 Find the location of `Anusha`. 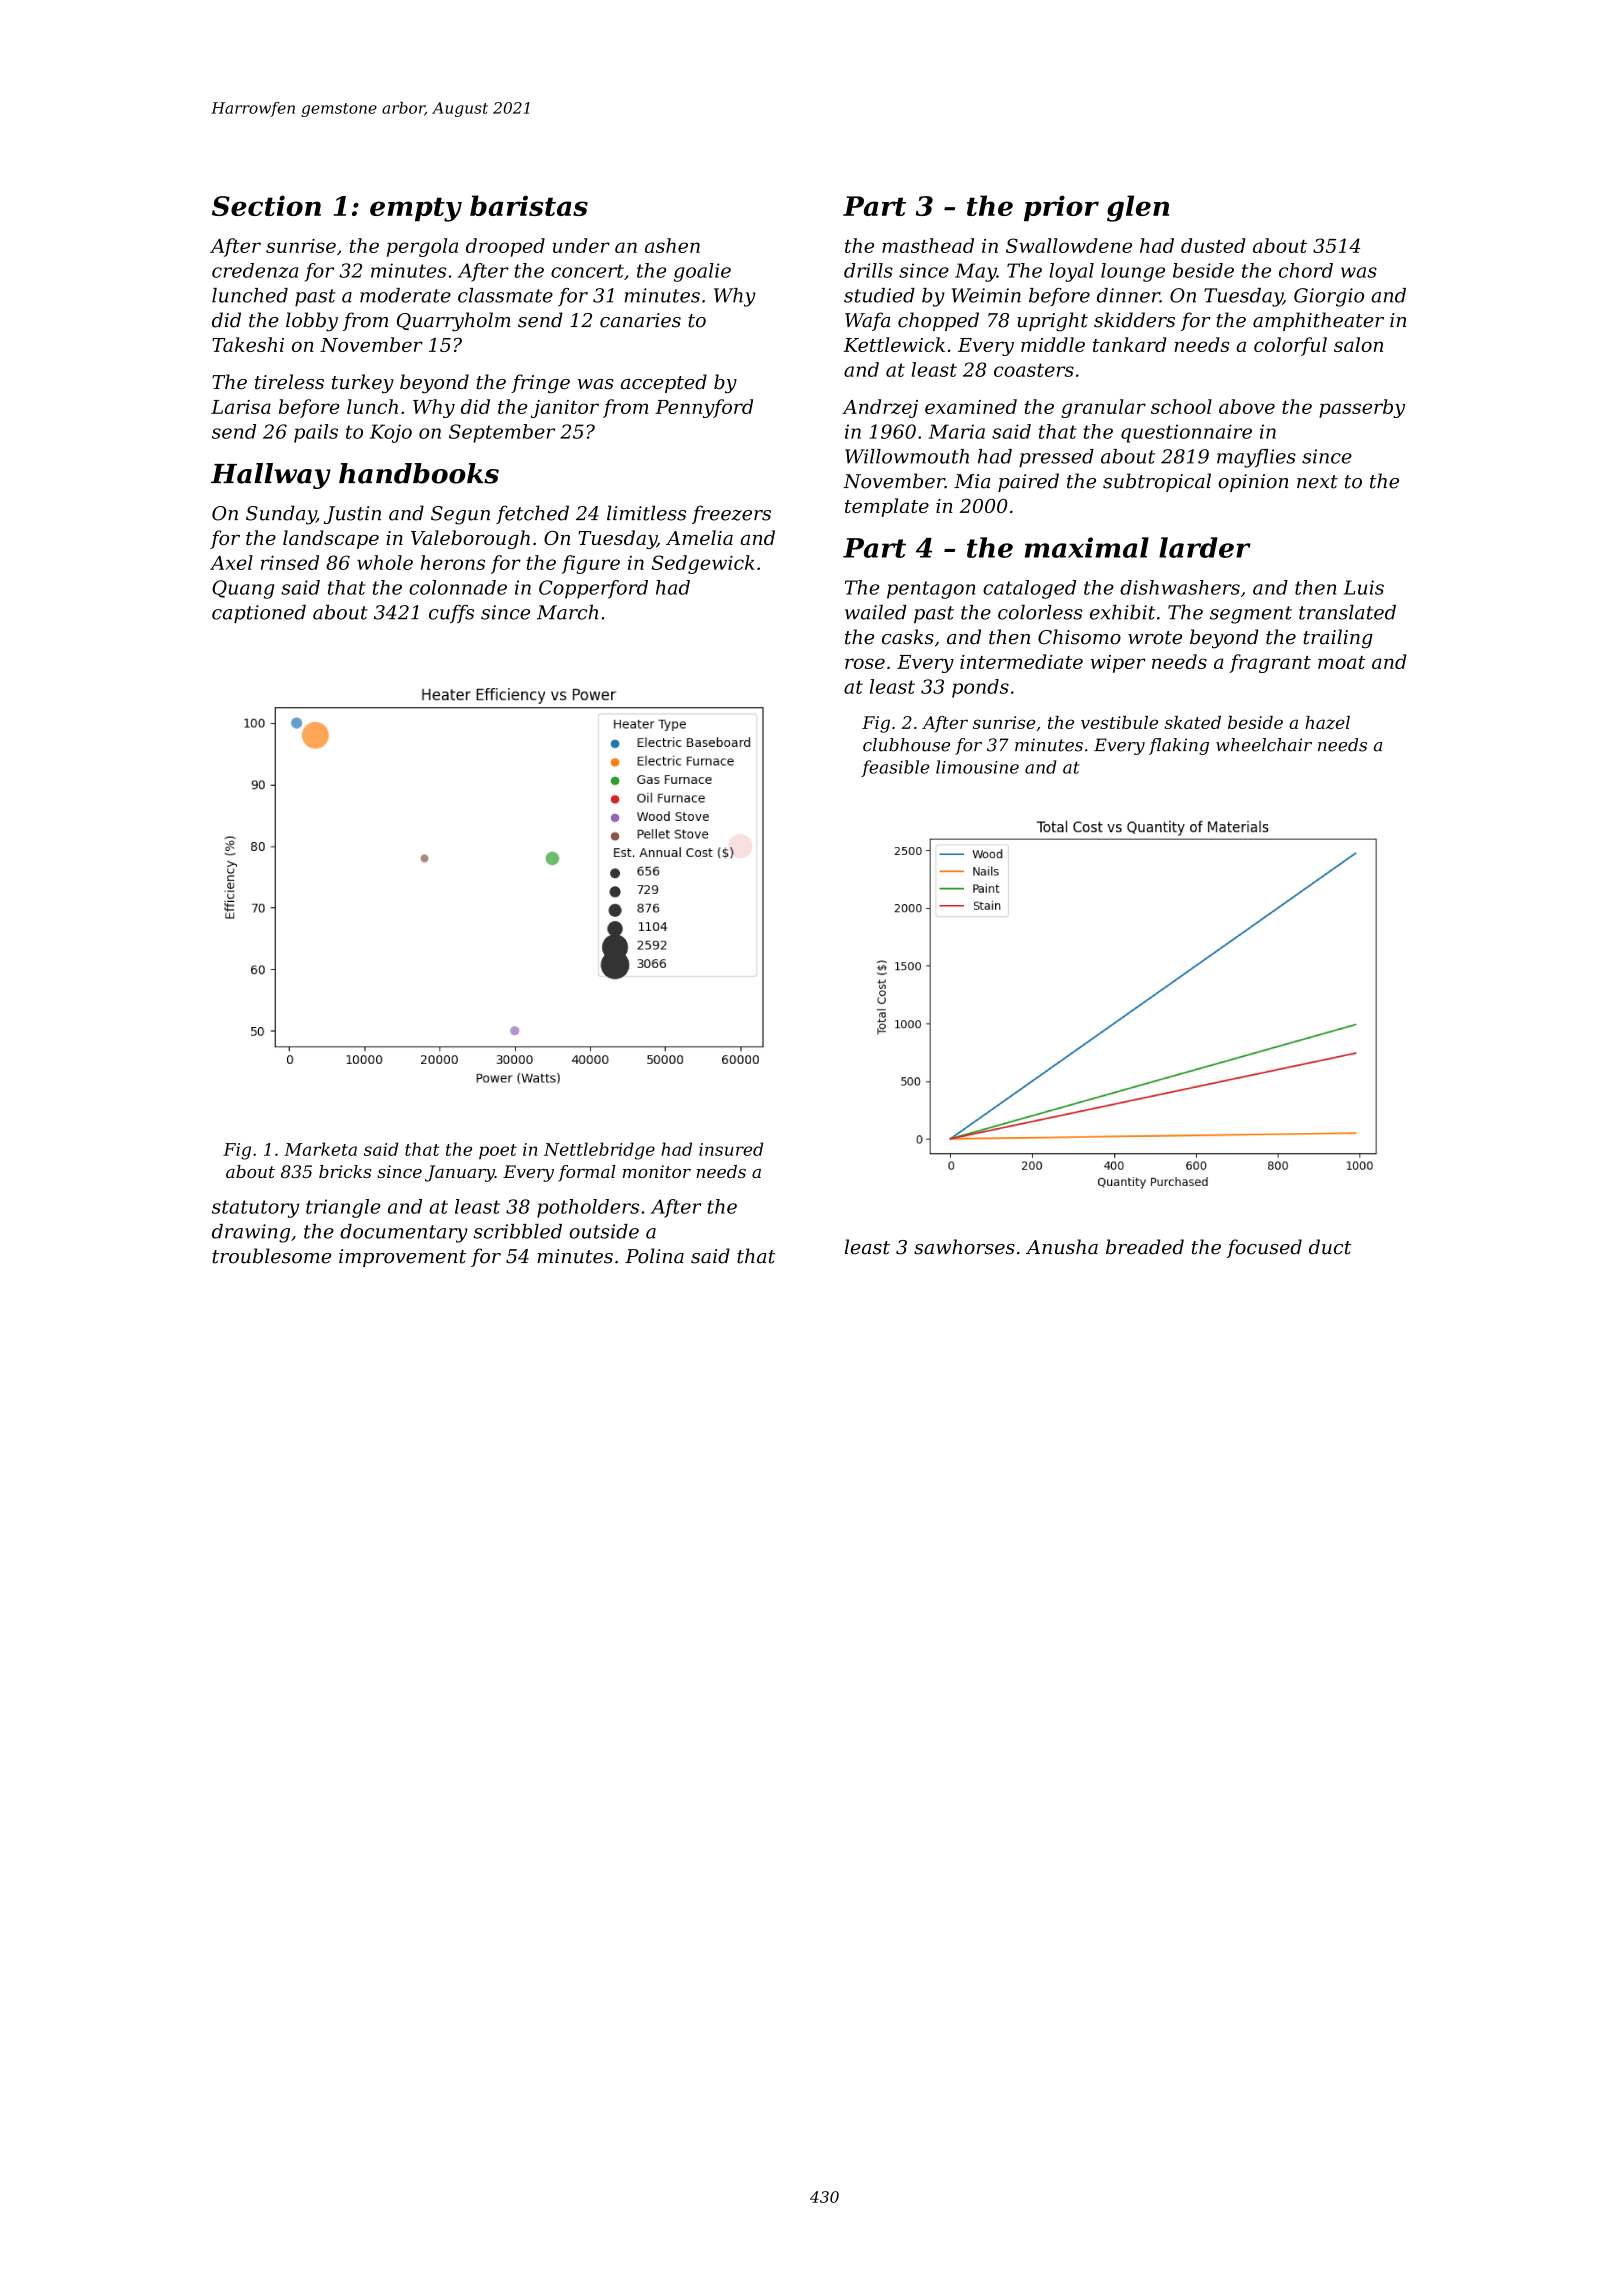

Anusha is located at coordinates (1062, 1247).
